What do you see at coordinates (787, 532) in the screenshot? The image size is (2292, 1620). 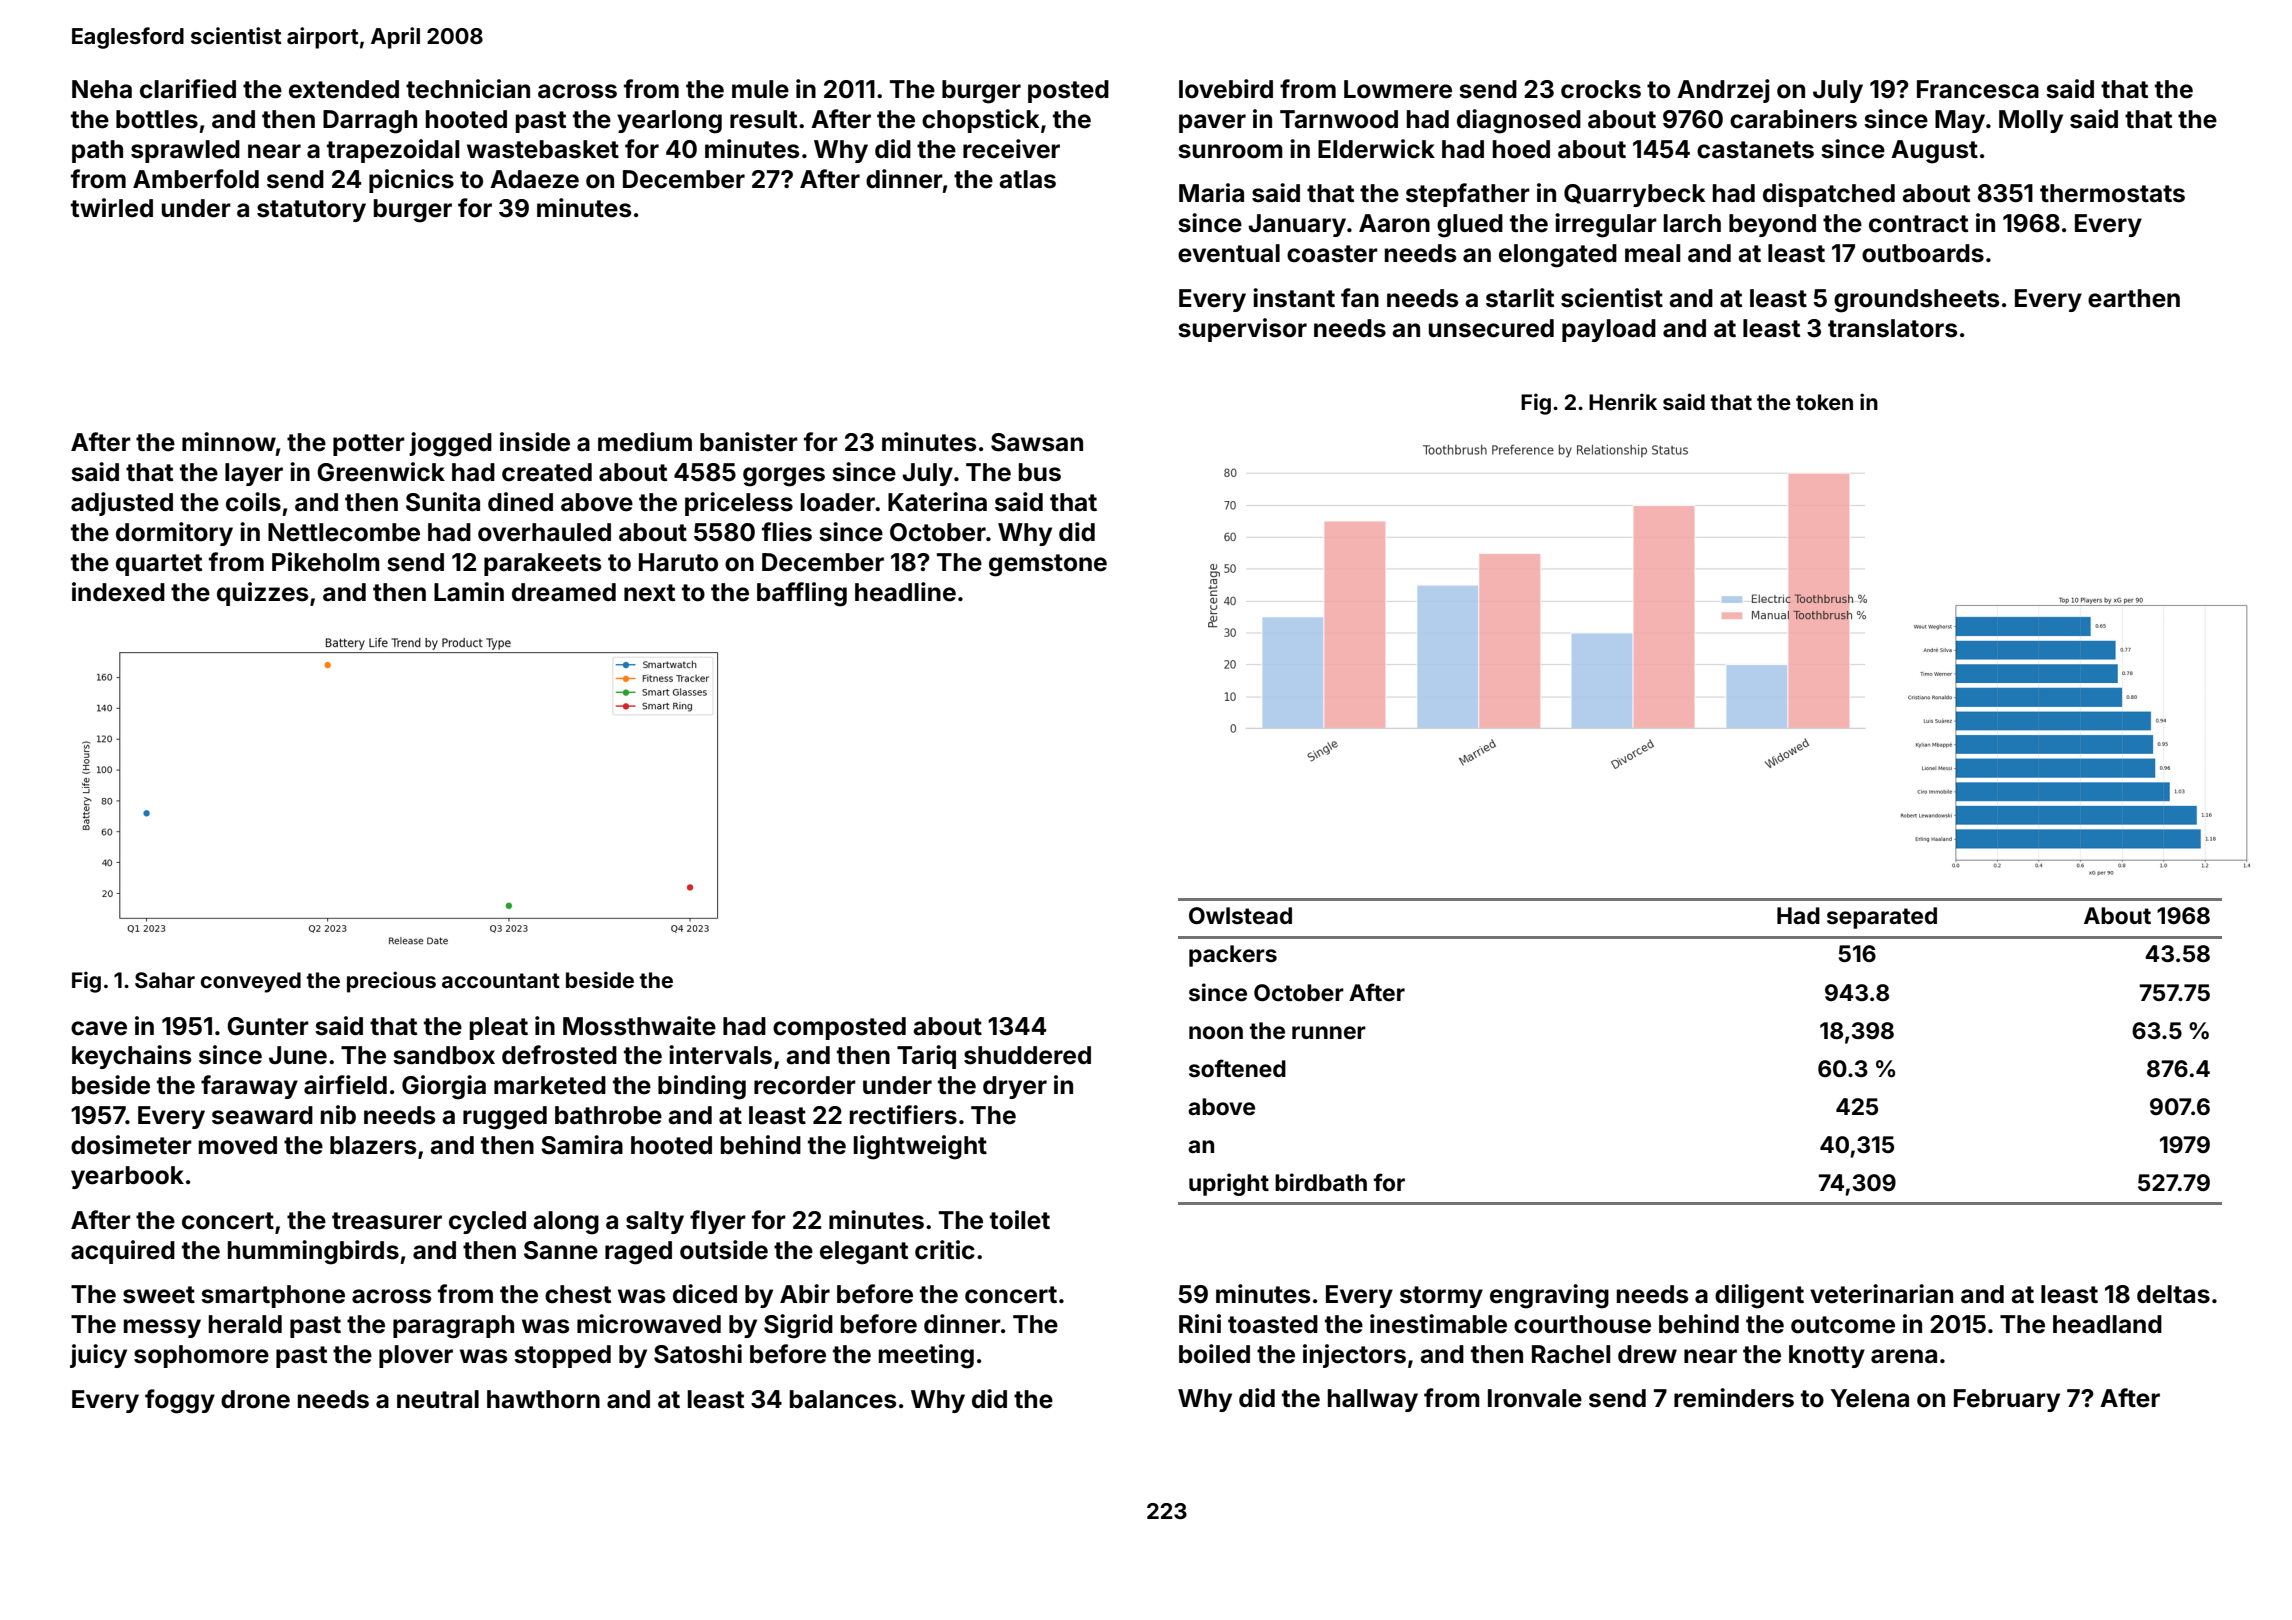 I see `flies` at bounding box center [787, 532].
